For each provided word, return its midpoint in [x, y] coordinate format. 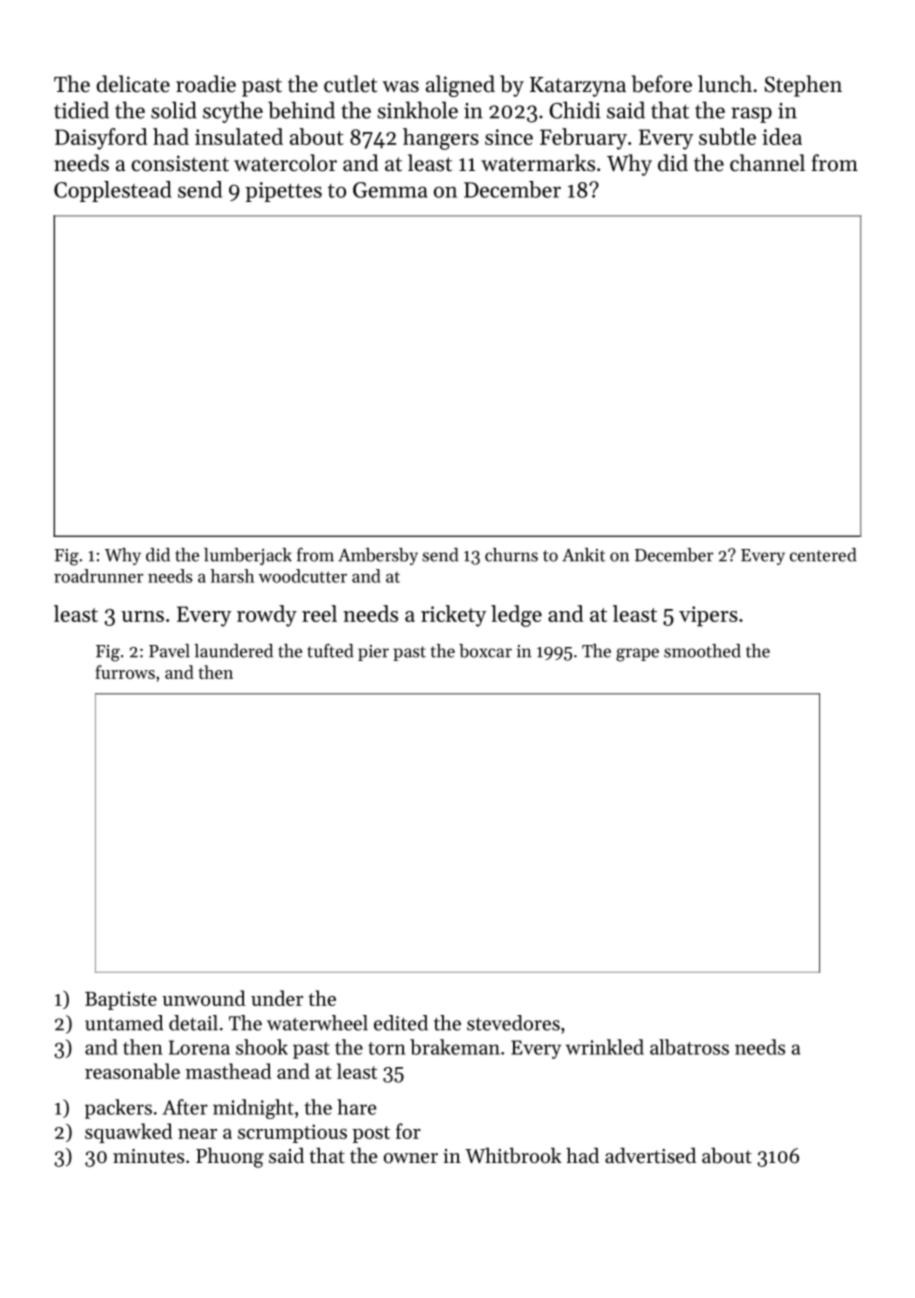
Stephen [803, 86]
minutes [148, 1156]
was [400, 87]
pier [373, 653]
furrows [125, 672]
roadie [206, 84]
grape [637, 655]
